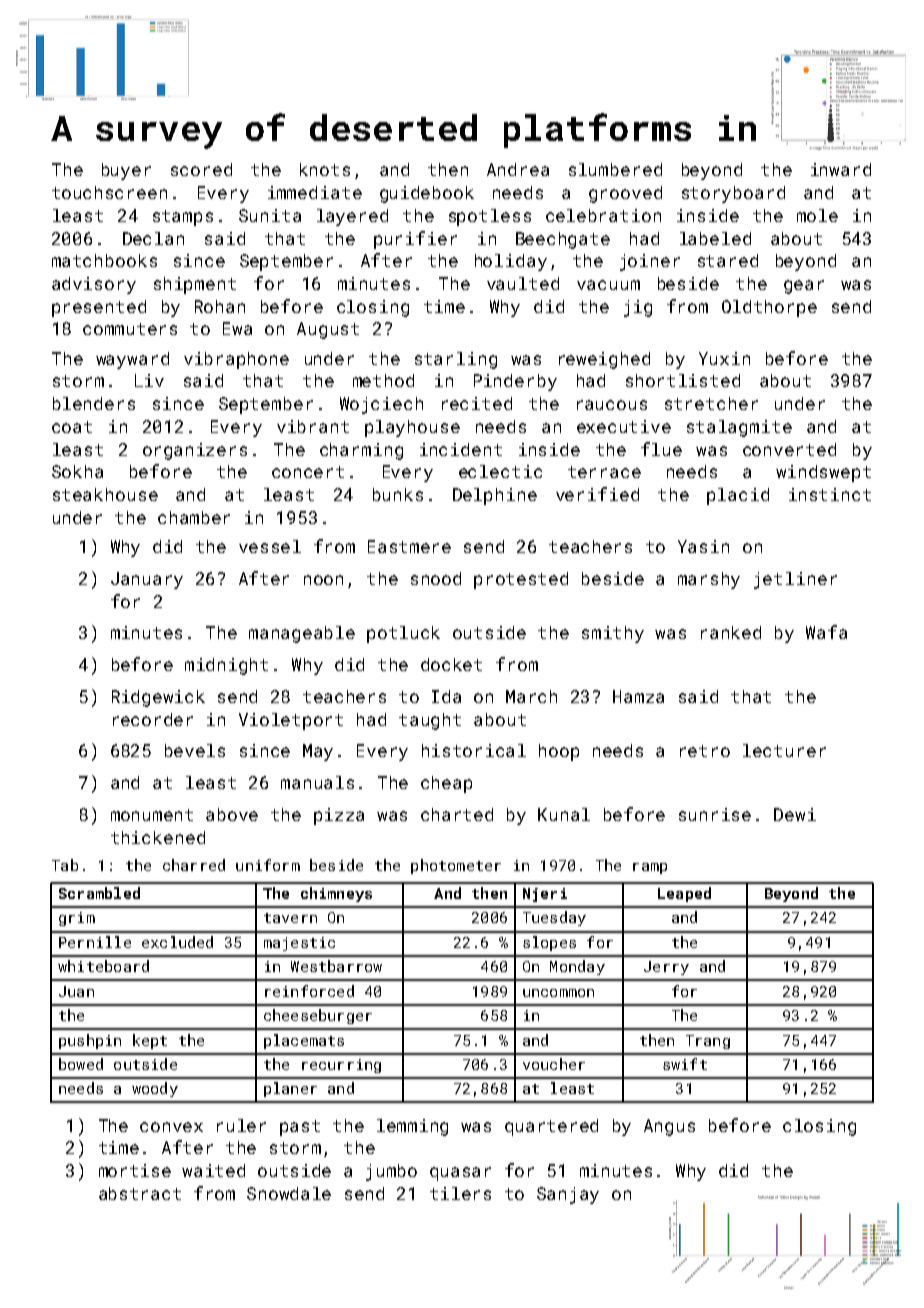 The image size is (924, 1308). Describe the element at coordinates (733, 194) in the image. I see `storyboard` at that location.
